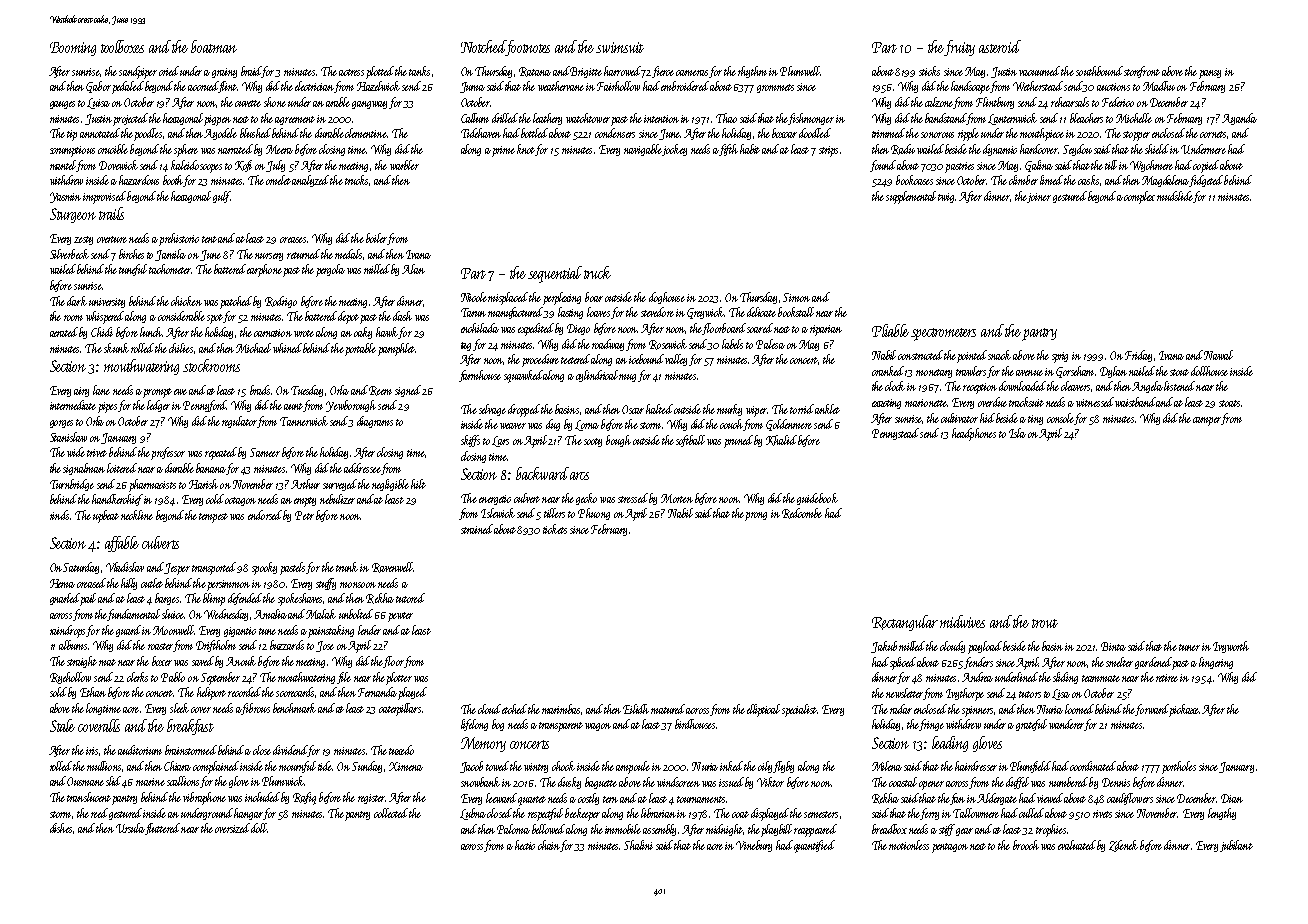 This page has height=924, width=1308. Describe the element at coordinates (61, 828) in the page. I see `dishes` at that location.
